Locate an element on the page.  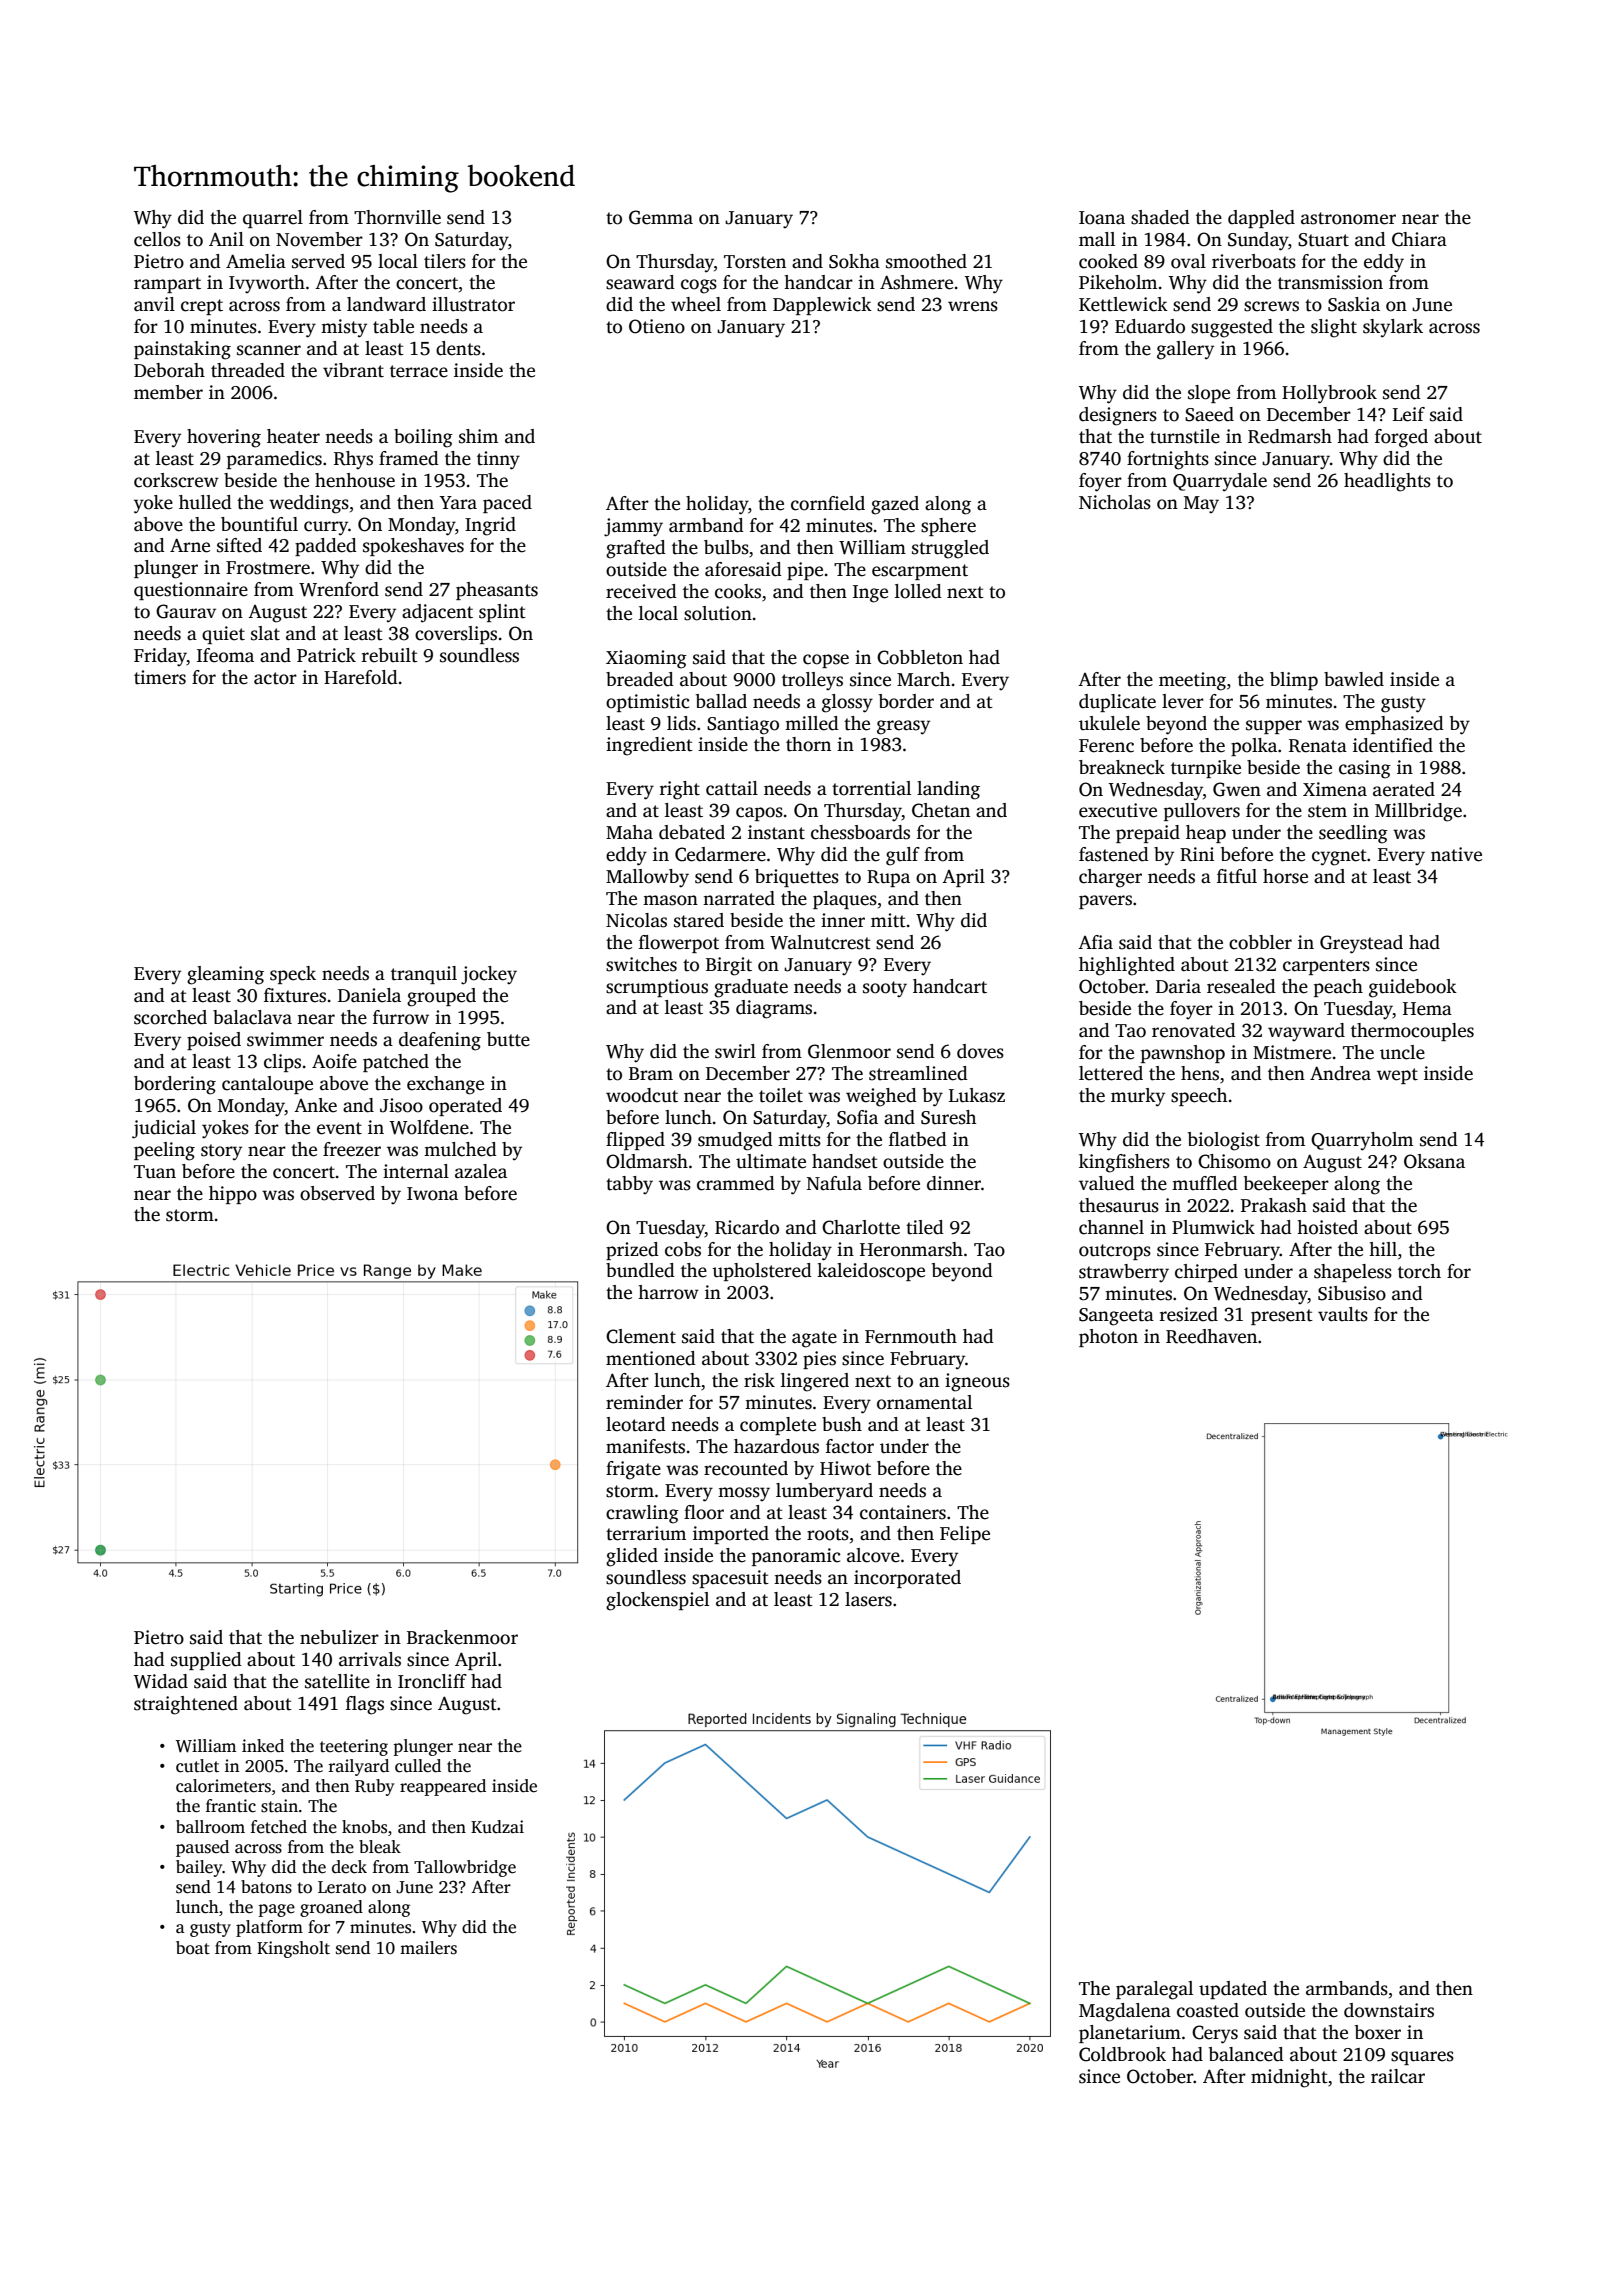
terrace is located at coordinates (419, 371).
